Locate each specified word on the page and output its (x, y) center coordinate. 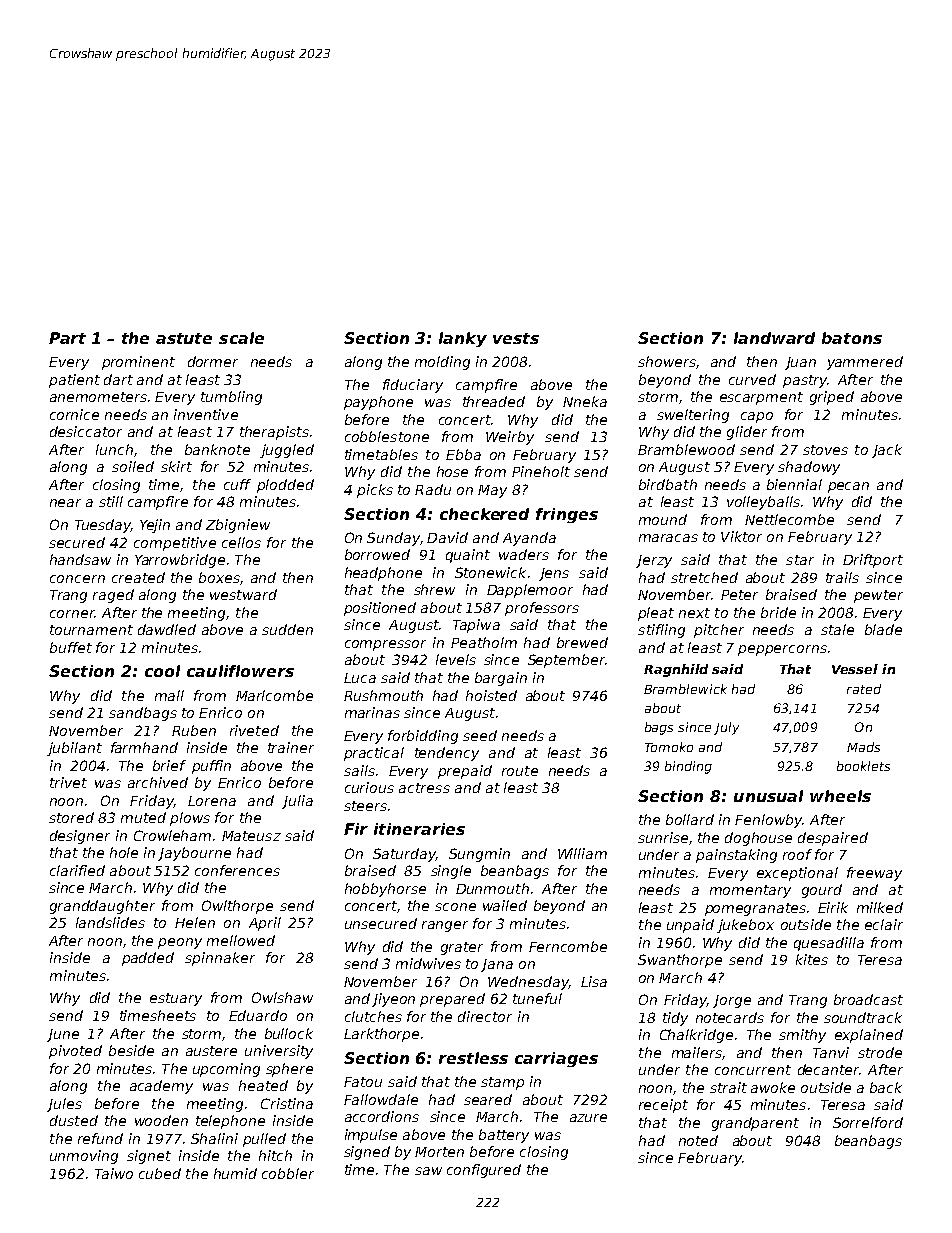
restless (473, 1058)
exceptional (797, 874)
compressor (385, 645)
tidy (675, 1019)
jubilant (74, 749)
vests (516, 338)
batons (852, 338)
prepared (452, 1000)
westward (243, 594)
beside (131, 1050)
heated (263, 1085)
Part (67, 338)
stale (837, 629)
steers (365, 806)
